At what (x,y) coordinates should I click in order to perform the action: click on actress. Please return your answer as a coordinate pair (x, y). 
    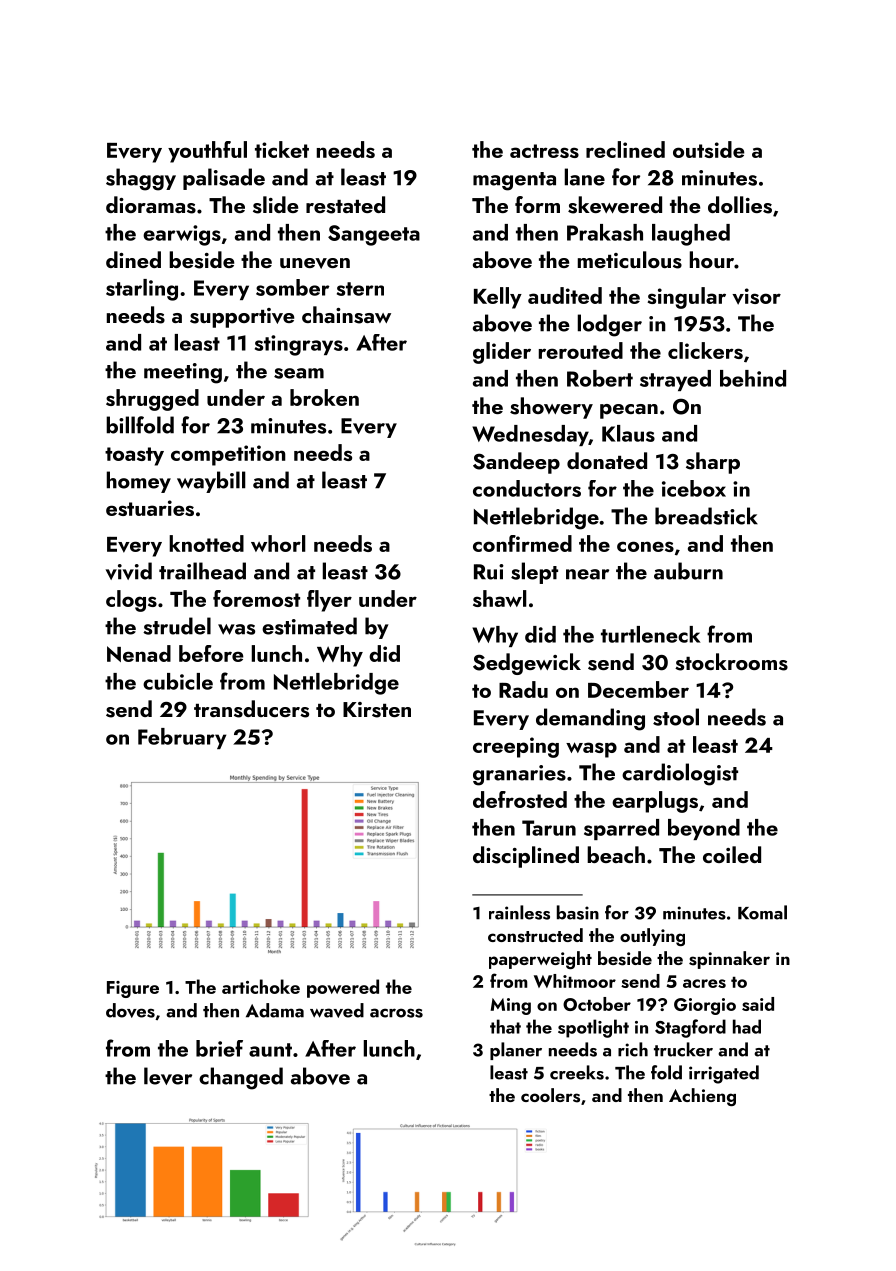
    Looking at the image, I should click on (544, 151).
